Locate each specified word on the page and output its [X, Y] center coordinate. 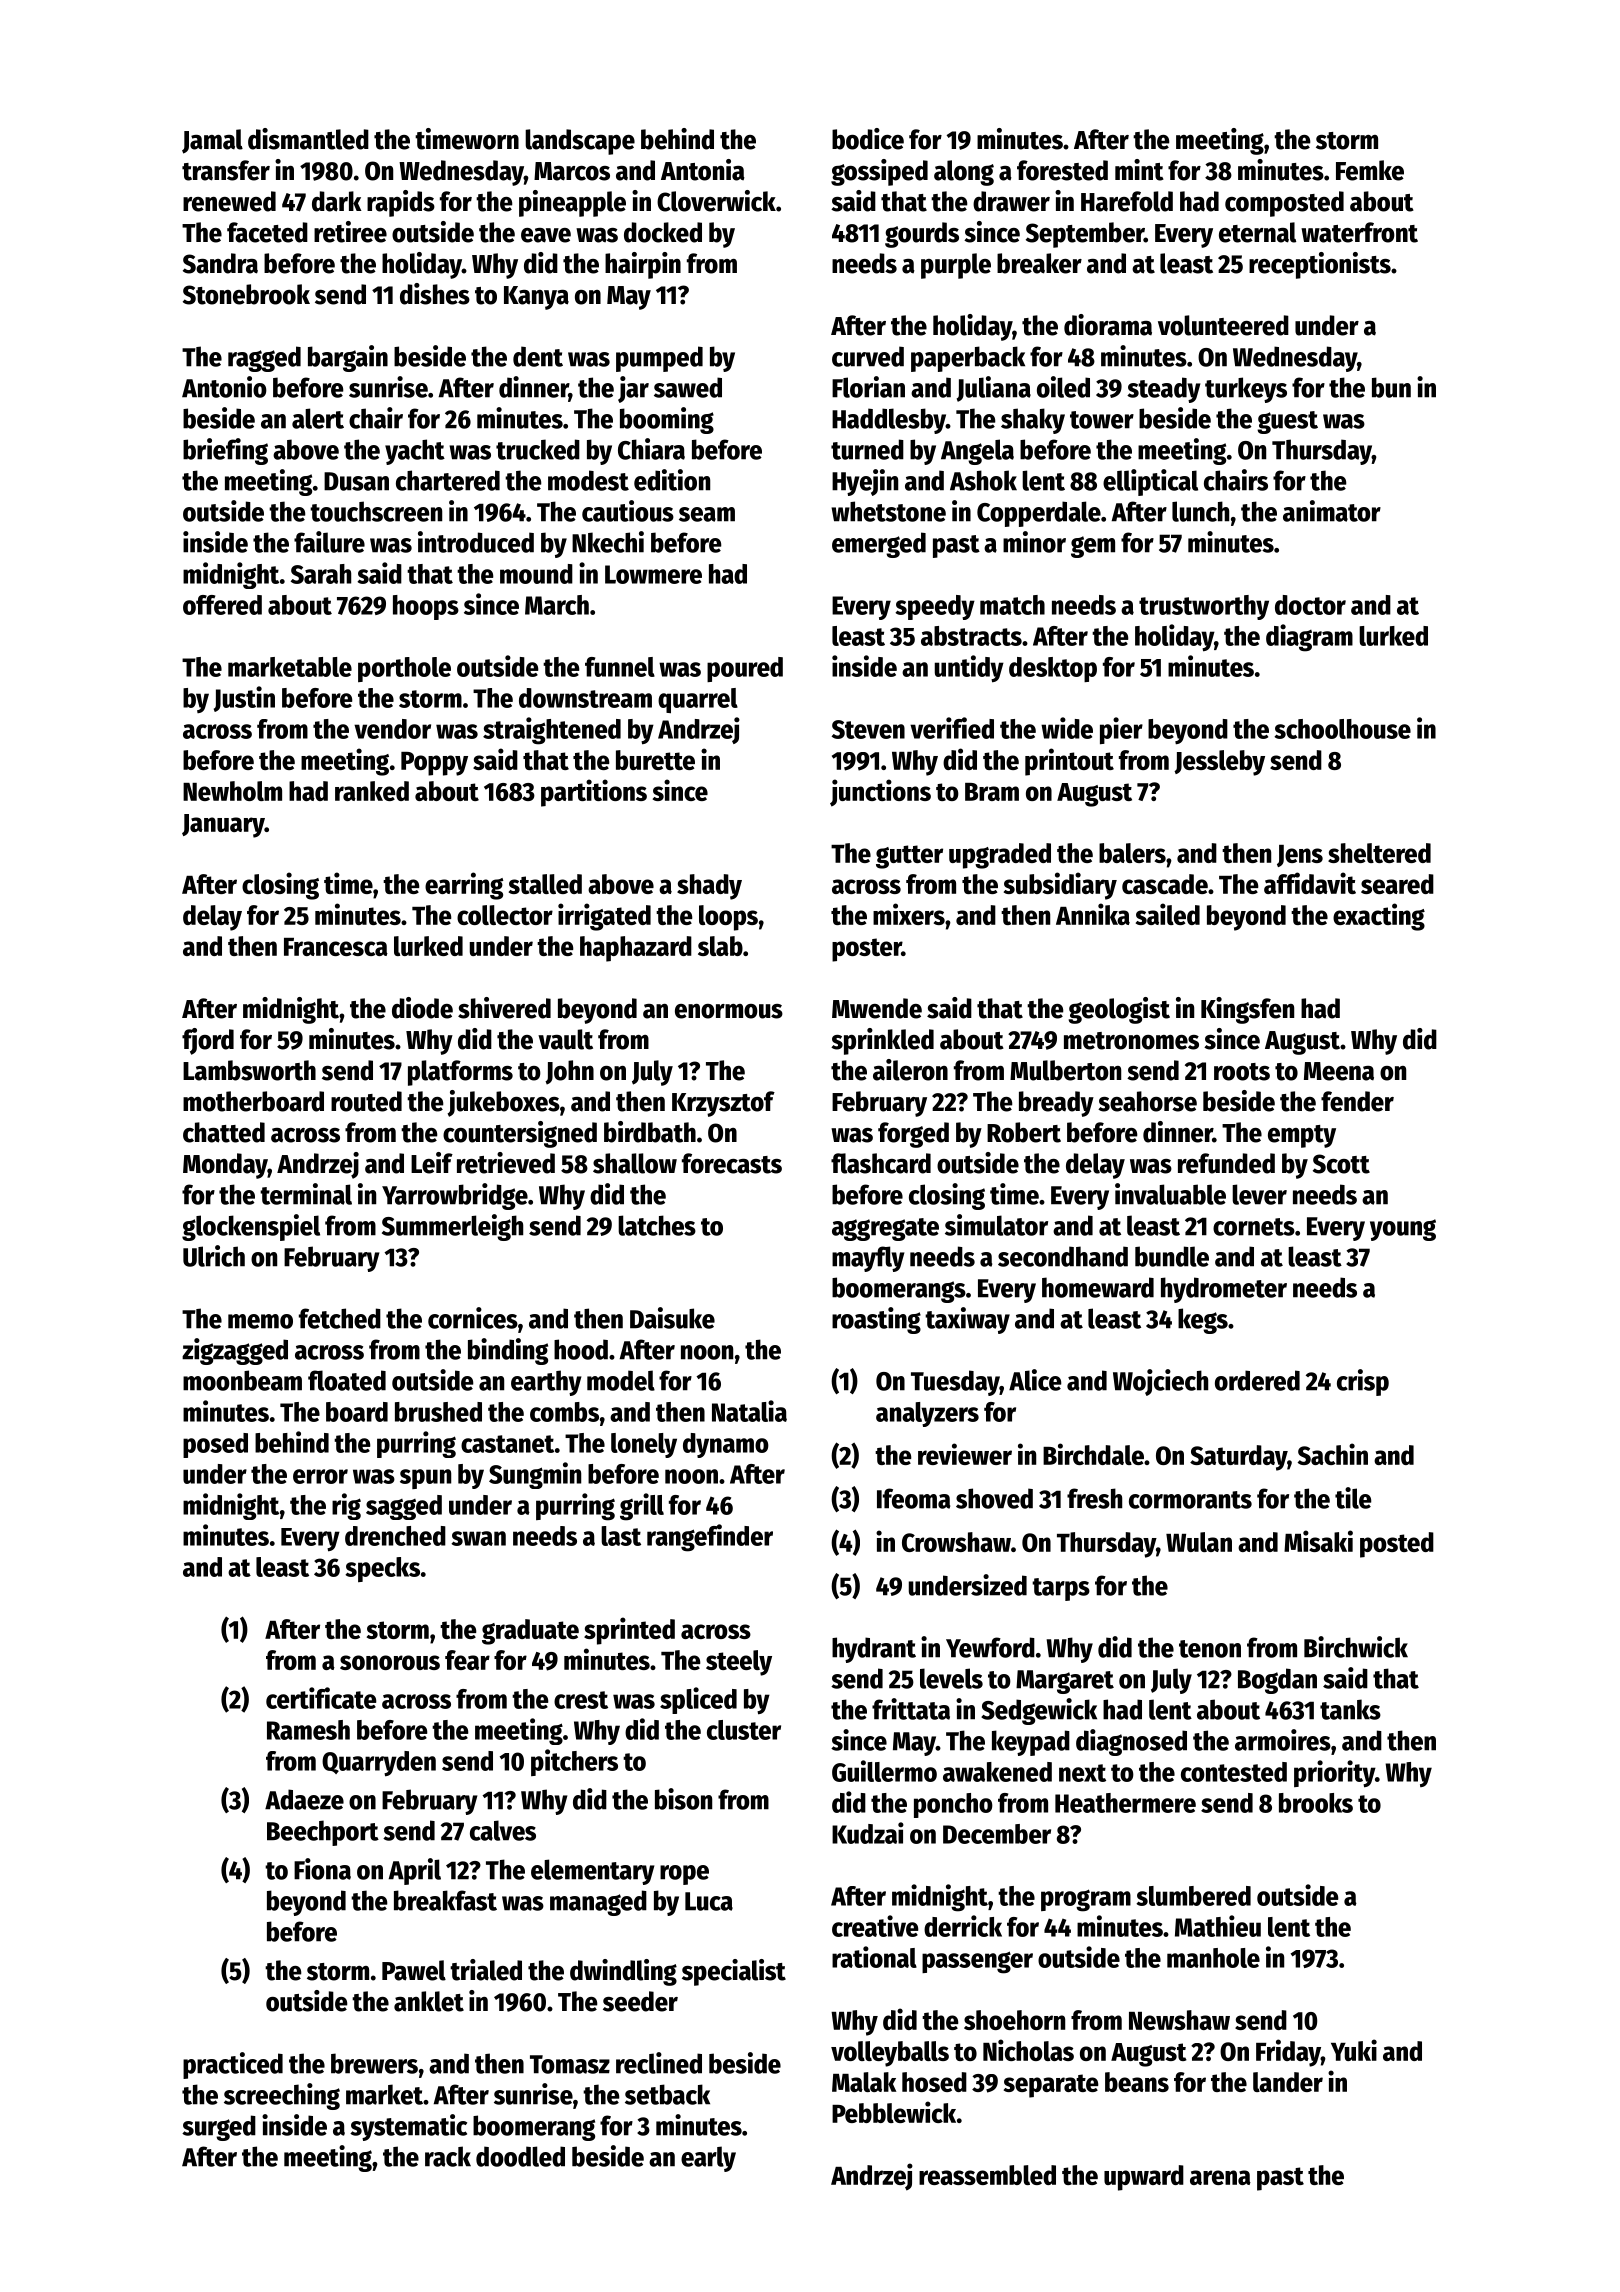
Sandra [220, 263]
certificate [321, 1698]
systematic [408, 2127]
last [621, 1536]
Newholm [232, 791]
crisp [1363, 1382]
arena [1220, 2177]
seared [1397, 884]
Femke [1370, 170]
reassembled [987, 2175]
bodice [868, 139]
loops [728, 918]
